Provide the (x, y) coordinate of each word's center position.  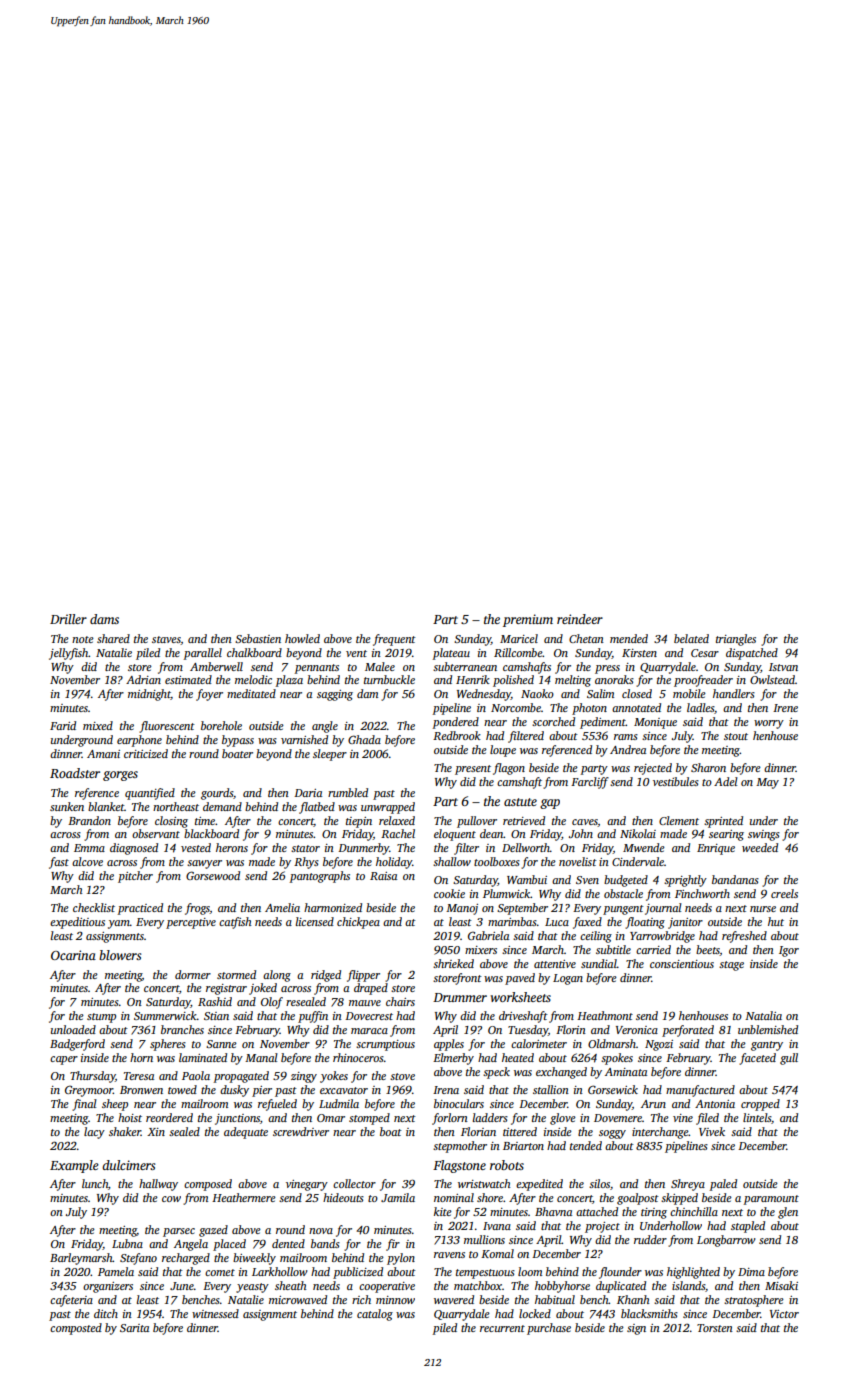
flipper (363, 976)
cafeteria (71, 1301)
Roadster (75, 773)
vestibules (676, 781)
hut (776, 921)
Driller (68, 619)
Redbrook (457, 735)
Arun (653, 1104)
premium (528, 620)
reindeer (580, 619)
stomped (369, 1119)
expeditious (77, 923)
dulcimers (128, 1165)
